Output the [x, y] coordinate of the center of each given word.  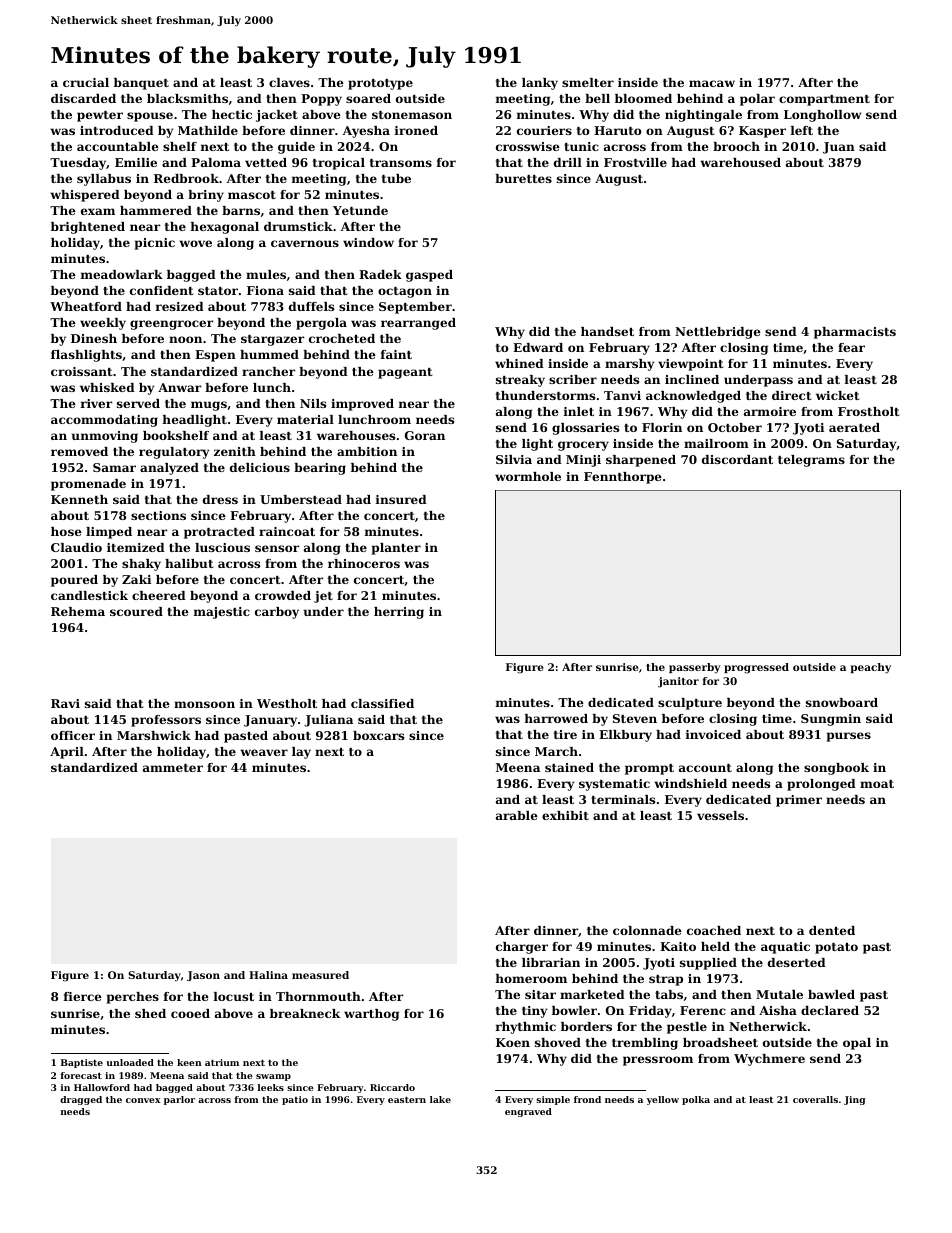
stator [218, 291]
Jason [203, 976]
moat [877, 784]
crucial [86, 82]
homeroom [531, 978]
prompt [649, 769]
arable [517, 815]
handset [607, 331]
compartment [824, 100]
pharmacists [855, 333]
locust [234, 996]
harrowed [556, 718]
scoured [136, 611]
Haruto [617, 130]
